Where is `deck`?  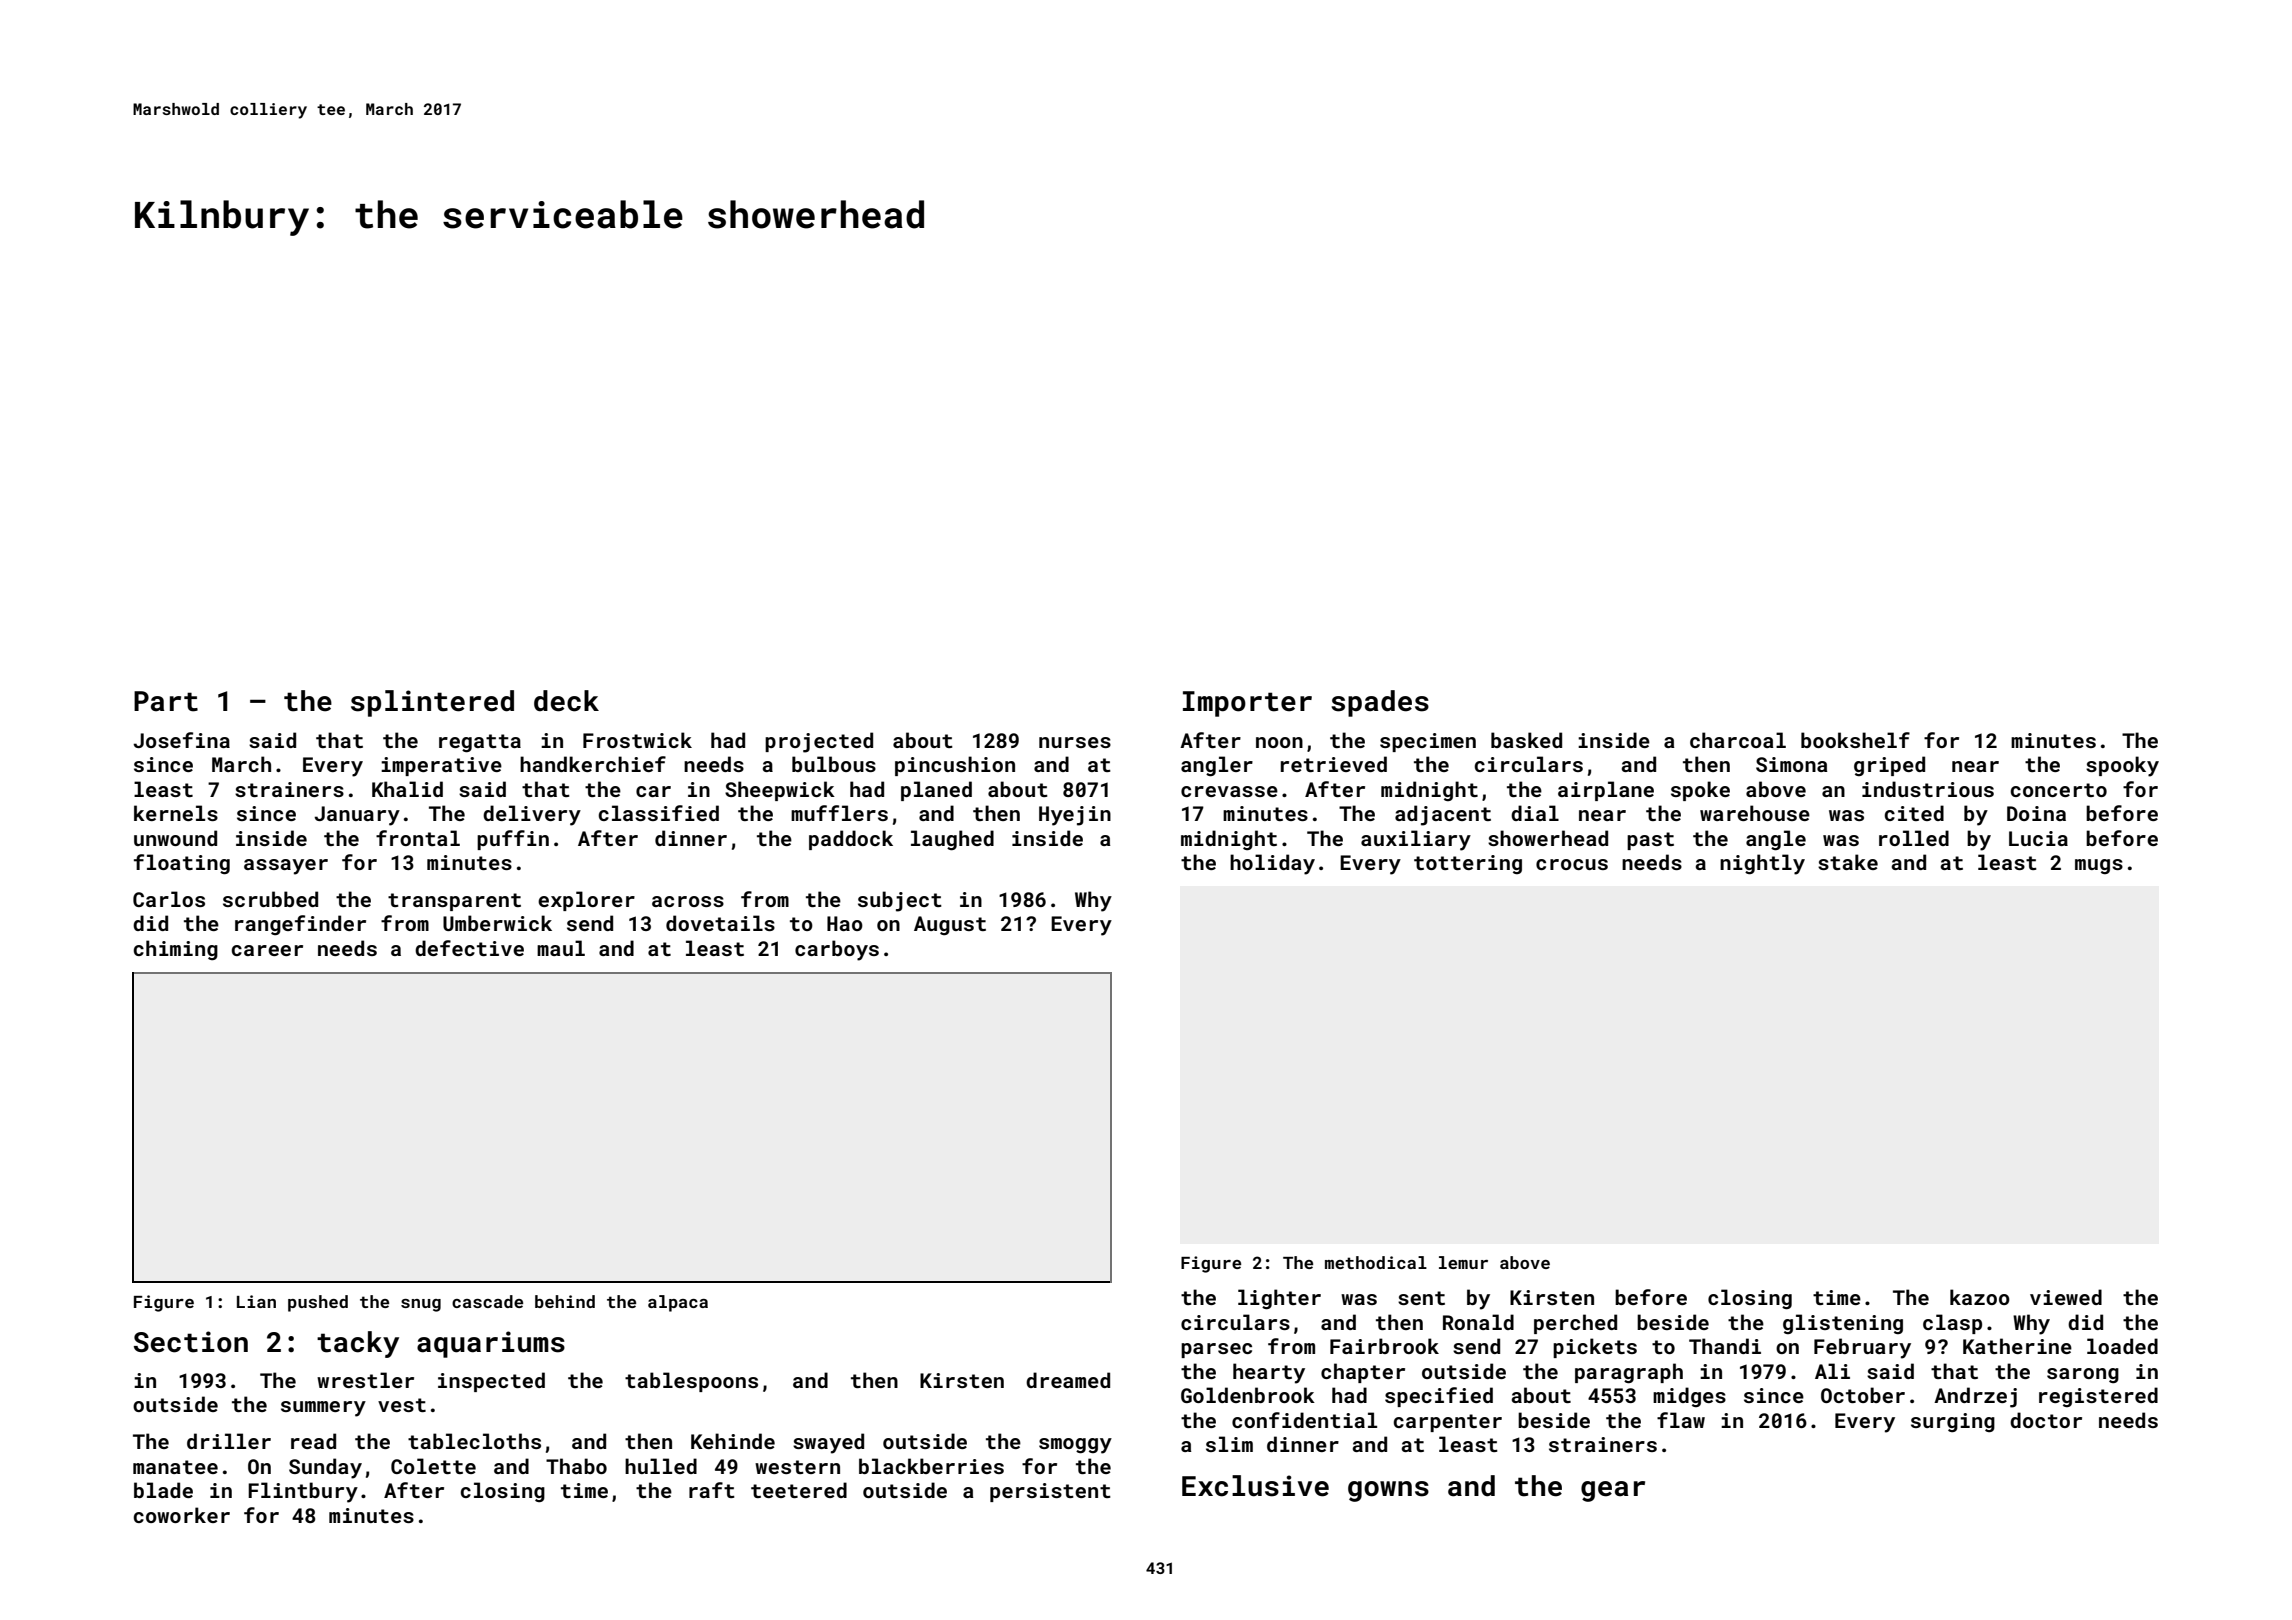
deck is located at coordinates (566, 701).
